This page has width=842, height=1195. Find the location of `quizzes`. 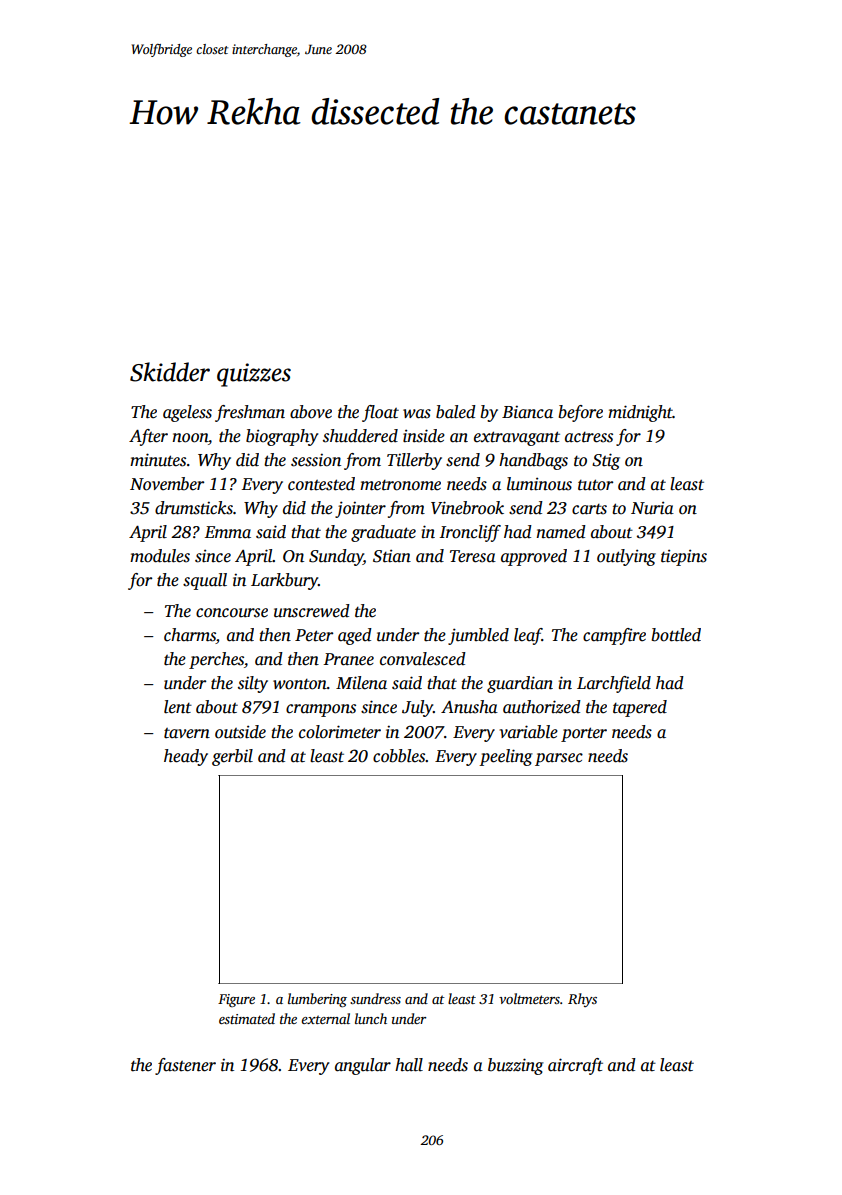

quizzes is located at coordinates (254, 375).
